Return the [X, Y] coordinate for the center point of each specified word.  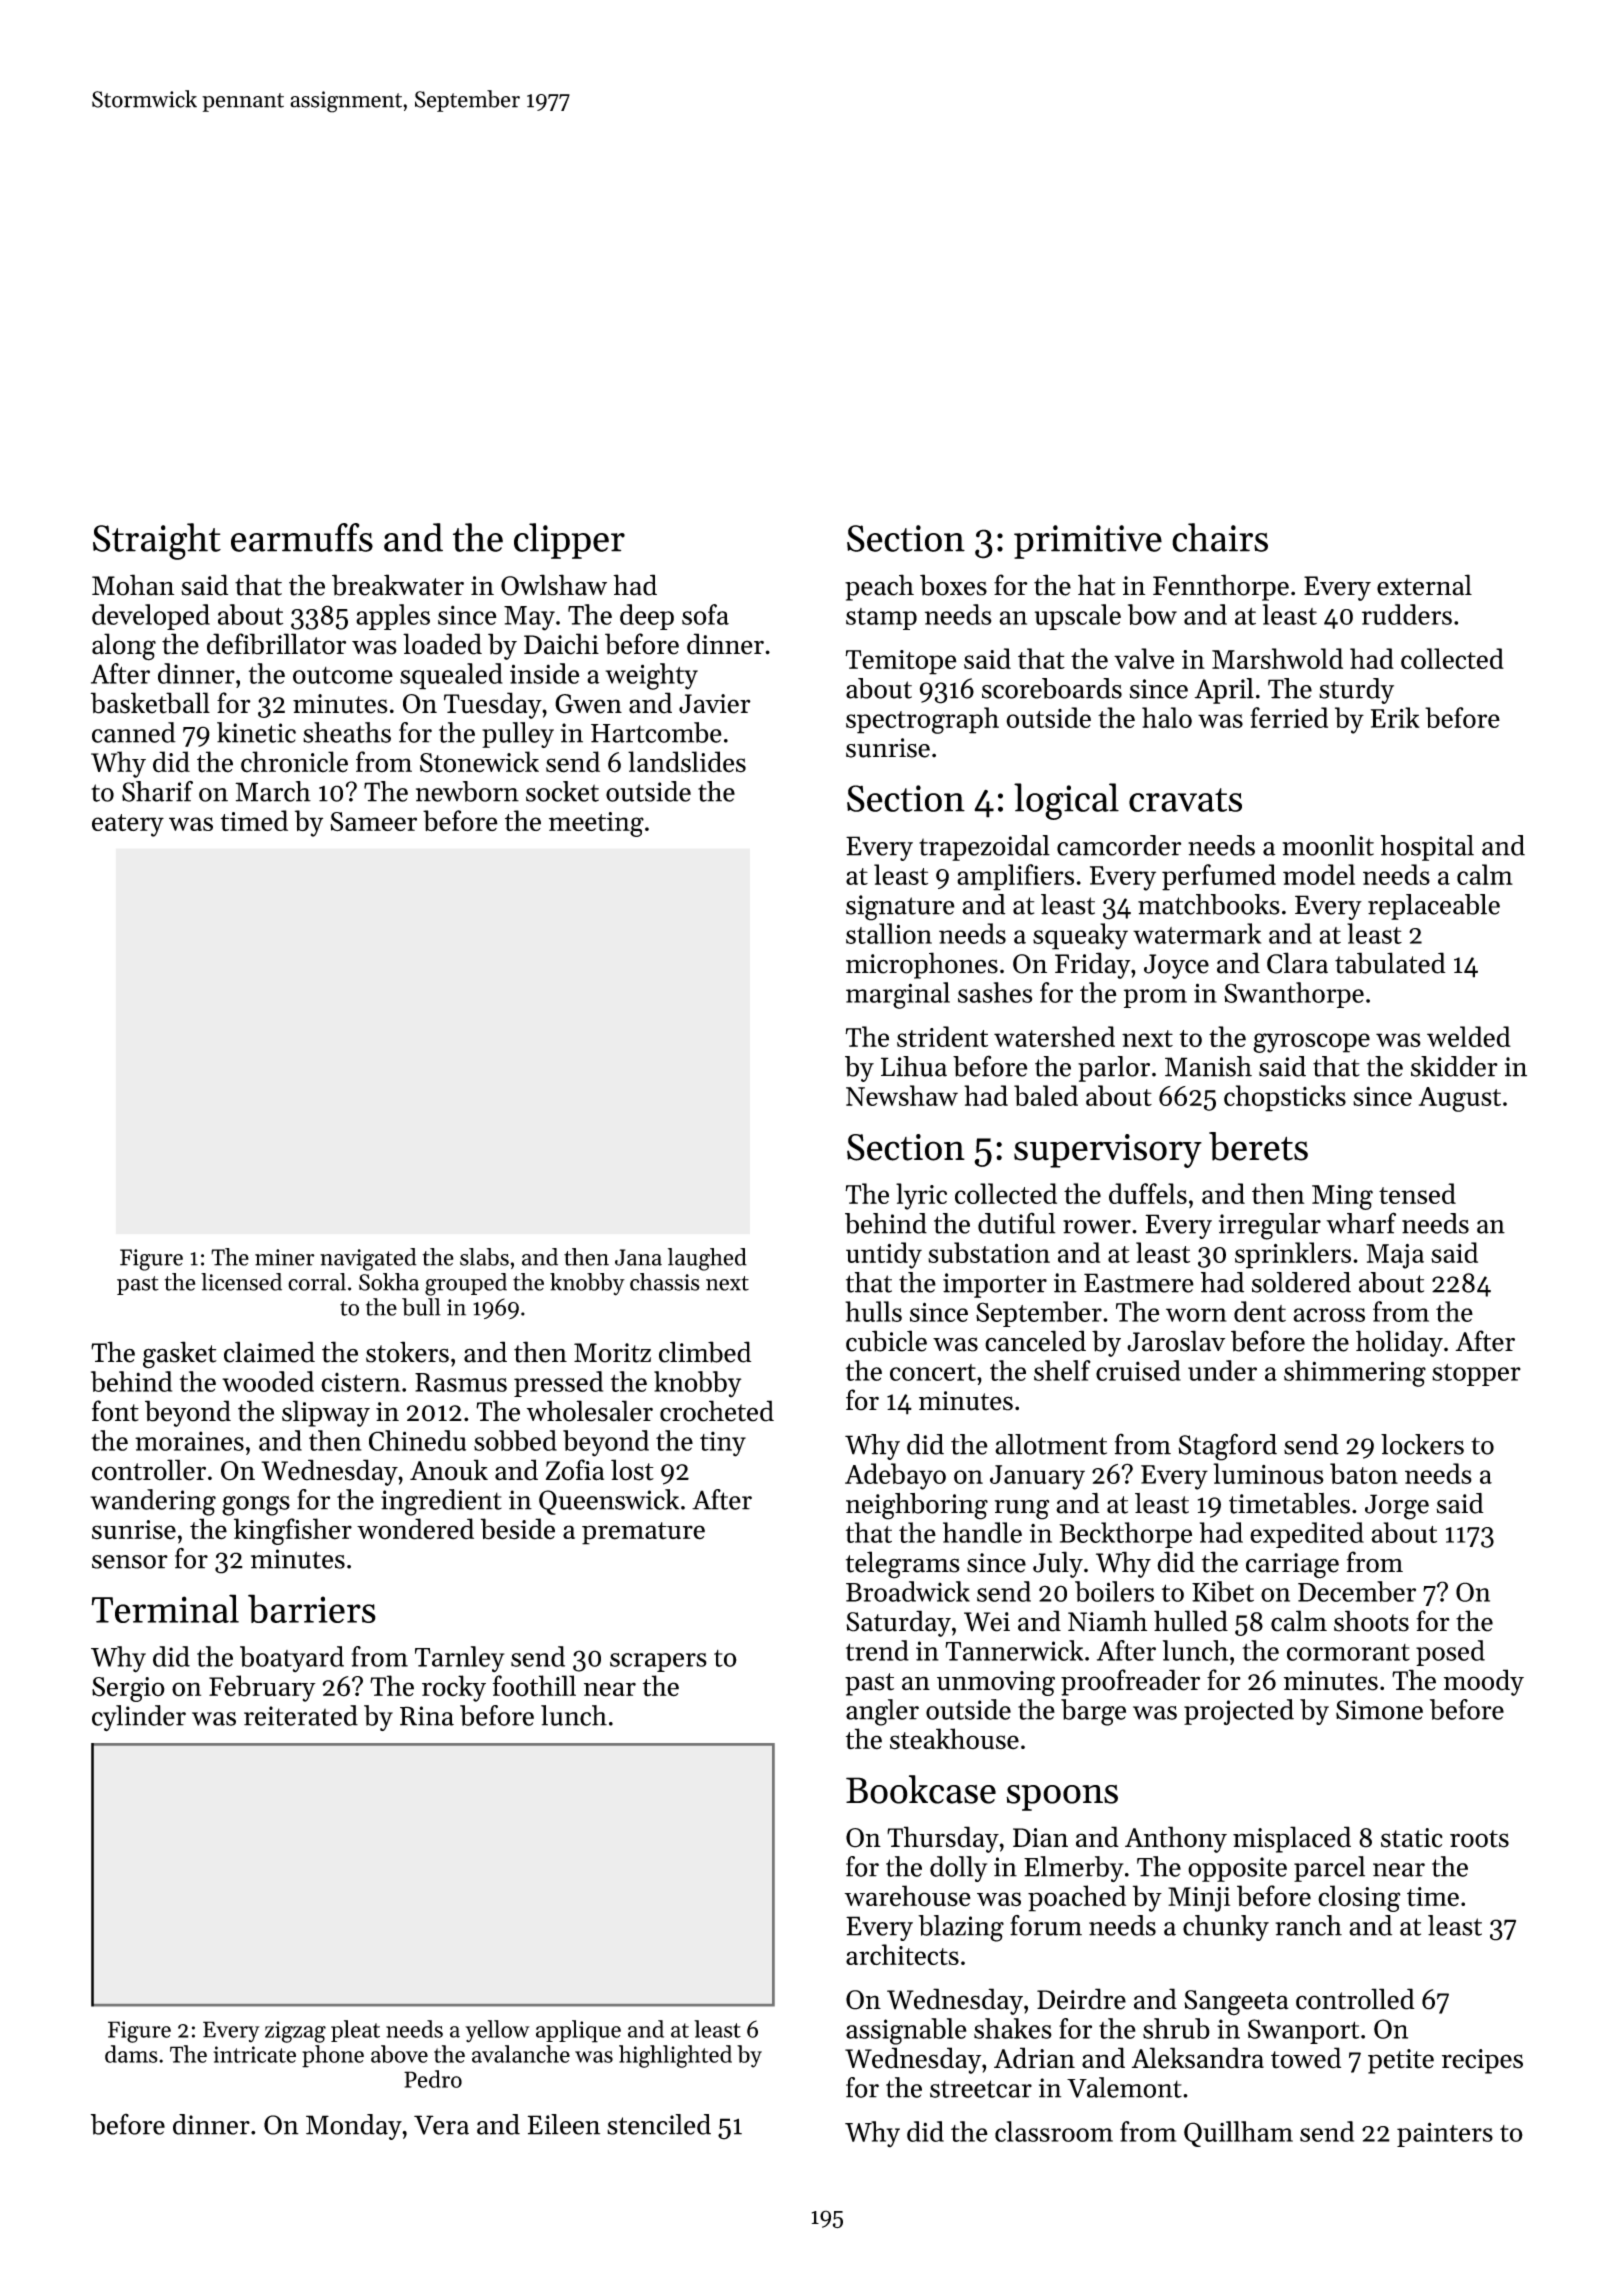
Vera [441, 2125]
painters [1445, 2134]
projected [1239, 1712]
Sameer [373, 821]
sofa [705, 614]
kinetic [256, 732]
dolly [958, 1869]
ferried [1289, 717]
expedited [1307, 1535]
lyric [921, 1196]
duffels [1148, 1193]
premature [643, 1533]
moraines [189, 1441]
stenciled [659, 2124]
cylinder [139, 1718]
